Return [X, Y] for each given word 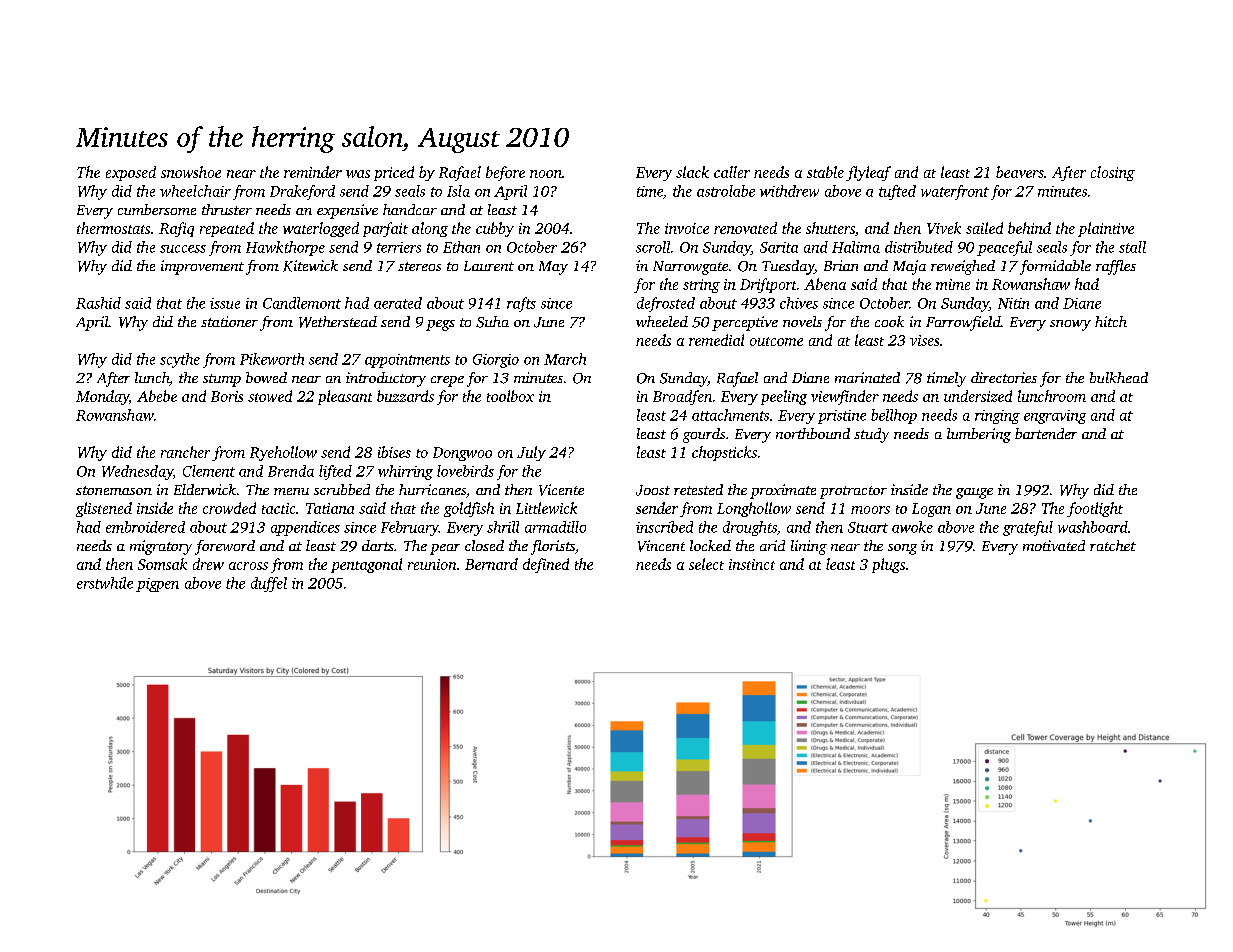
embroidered [145, 527]
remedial [716, 340]
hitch [1111, 321]
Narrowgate [690, 268]
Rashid [98, 303]
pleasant [345, 397]
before [505, 173]
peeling [784, 397]
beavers [1020, 172]
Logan [931, 510]
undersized [978, 396]
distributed [919, 247]
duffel [269, 584]
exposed [131, 173]
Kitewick [310, 266]
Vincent [661, 546]
